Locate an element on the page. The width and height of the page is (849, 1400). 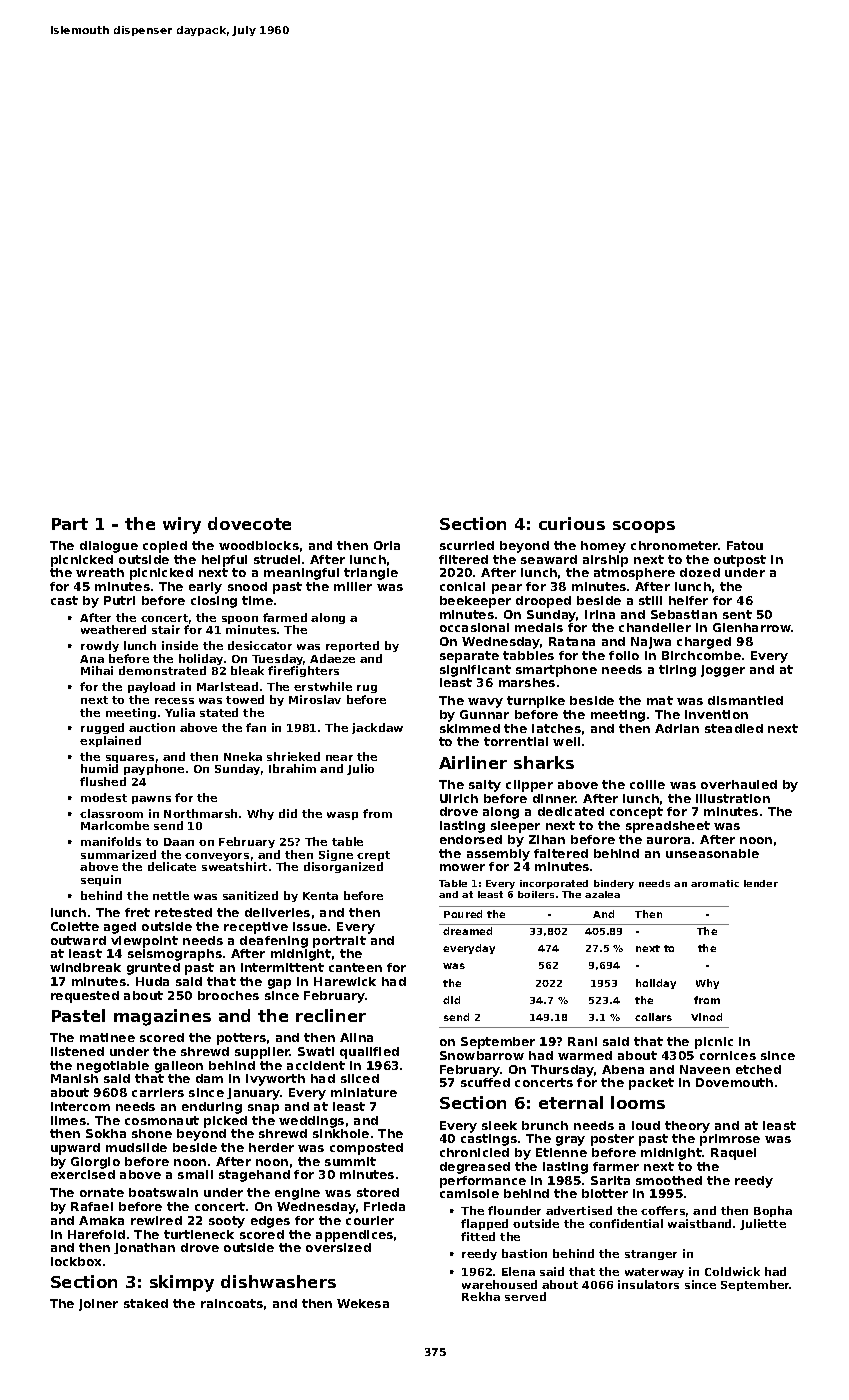
recliner is located at coordinates (331, 1015).
